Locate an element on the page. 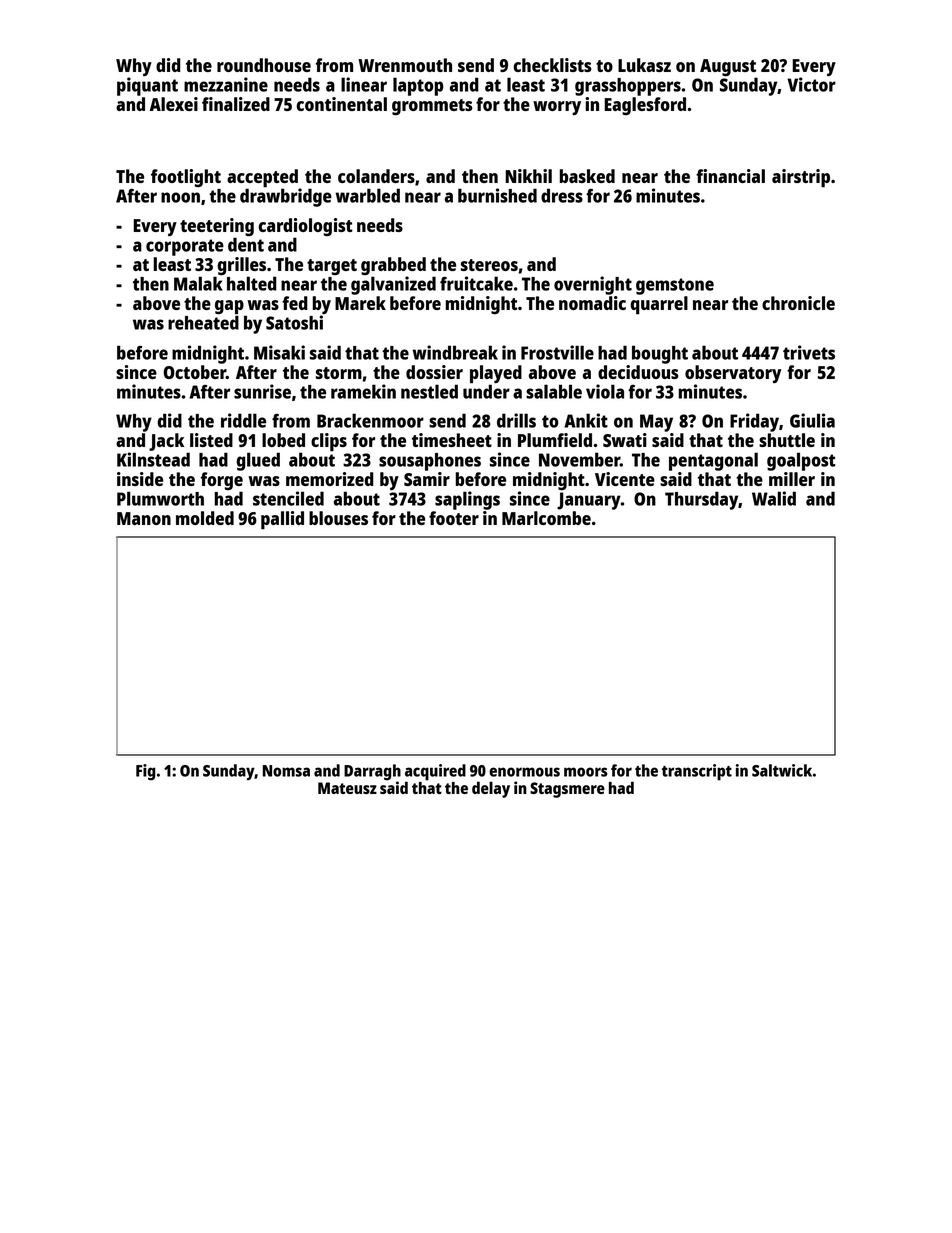 This page has height=1233, width=952. gemstone is located at coordinates (675, 286).
